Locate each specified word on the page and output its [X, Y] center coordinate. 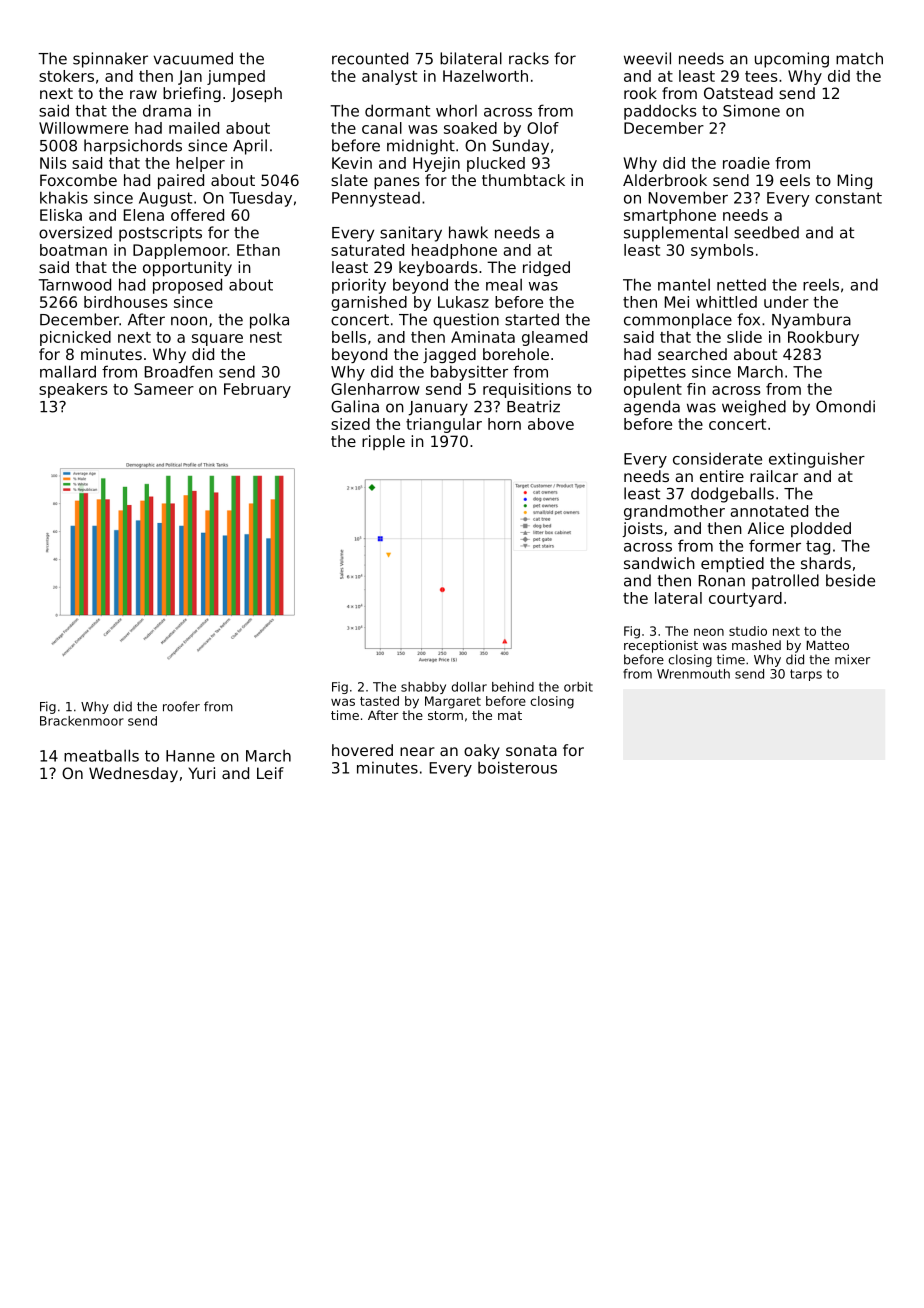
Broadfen [179, 371]
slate [349, 180]
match [859, 58]
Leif [270, 773]
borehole [516, 354]
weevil [647, 58]
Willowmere [83, 128]
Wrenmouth [693, 674]
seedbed [766, 232]
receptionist [661, 646]
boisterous [517, 767]
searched [692, 354]
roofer [181, 706]
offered [197, 215]
